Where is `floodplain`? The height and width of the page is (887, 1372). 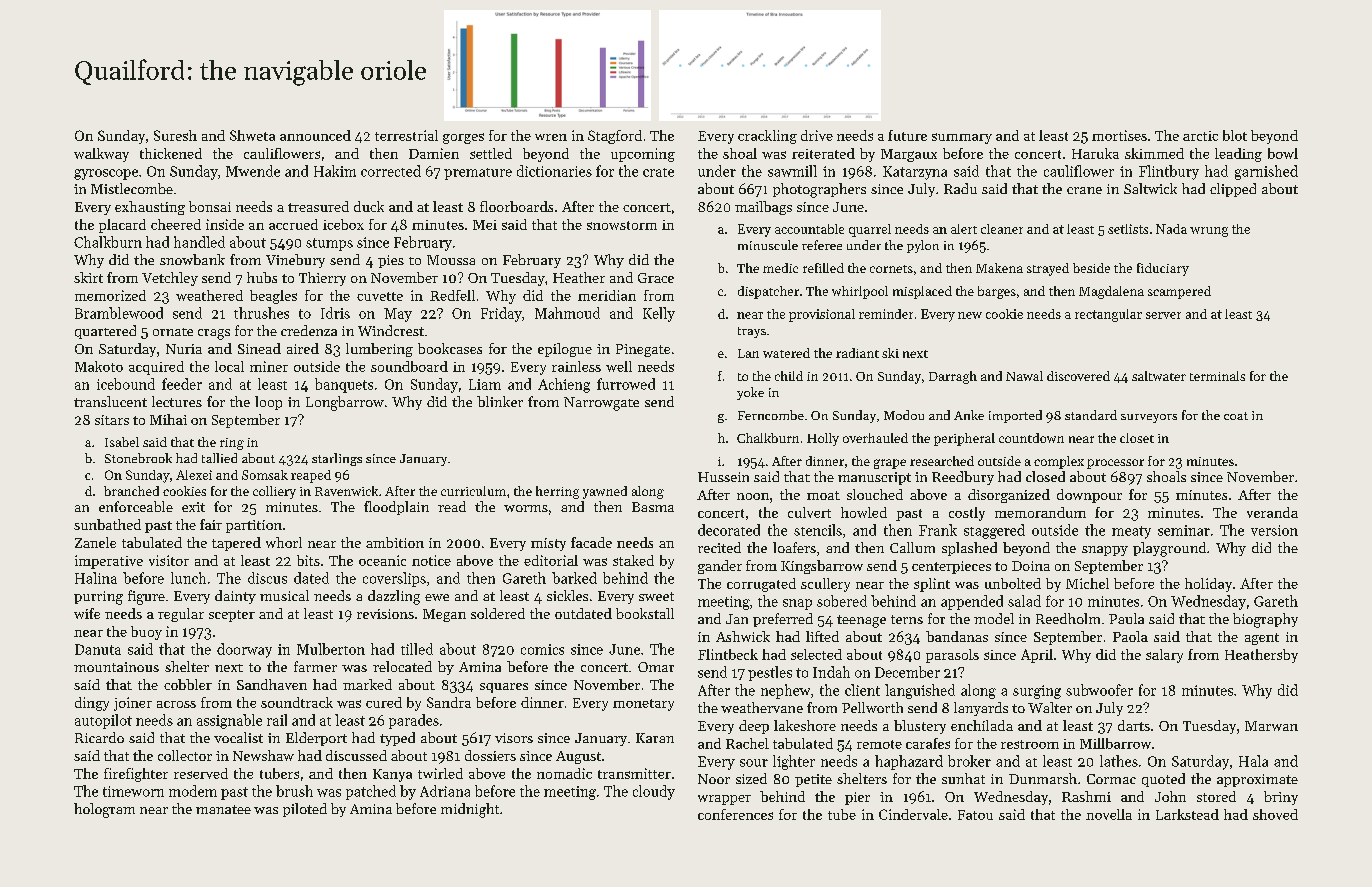 floodplain is located at coordinates (396, 508).
